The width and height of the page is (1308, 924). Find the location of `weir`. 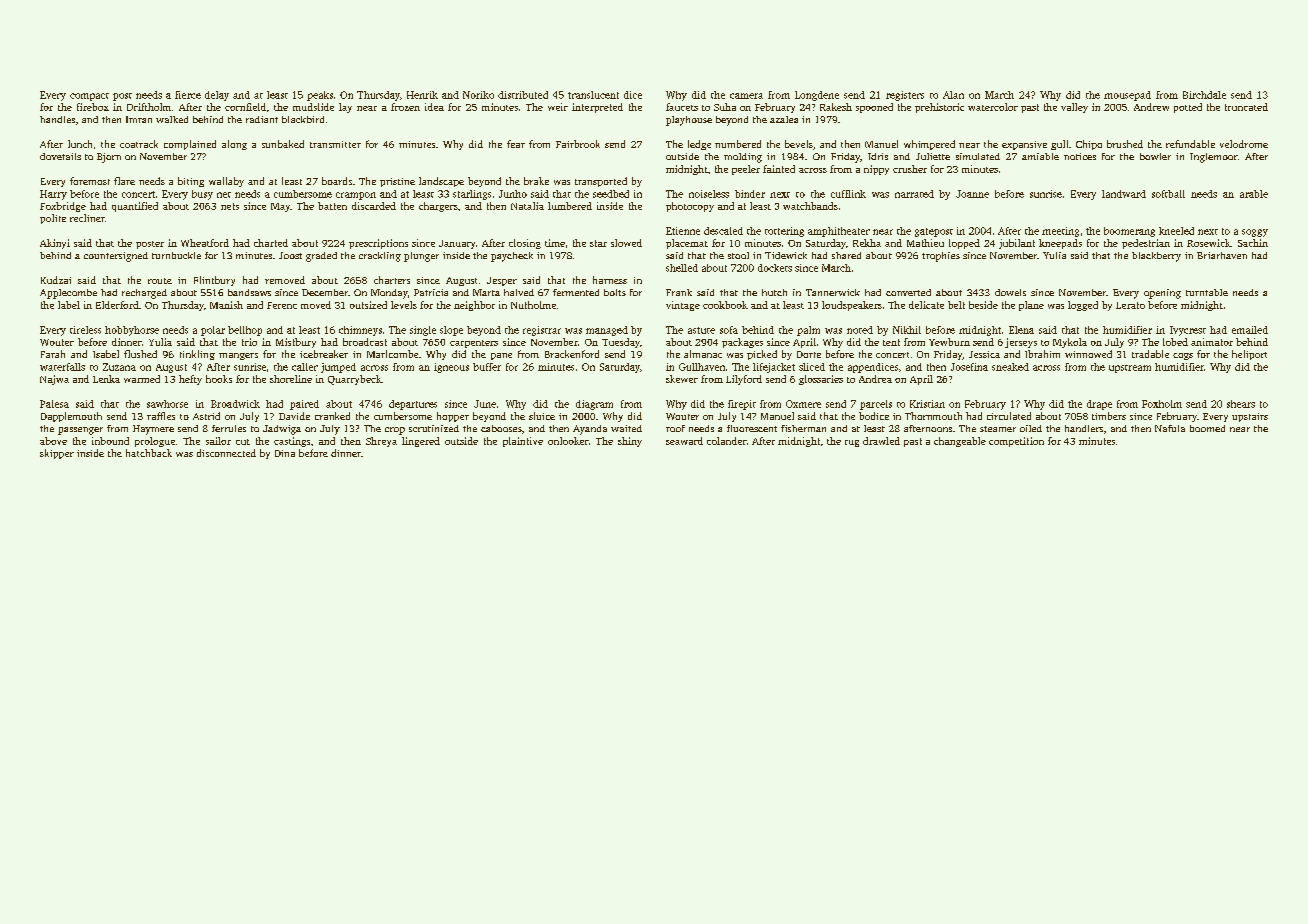

weir is located at coordinates (558, 107).
